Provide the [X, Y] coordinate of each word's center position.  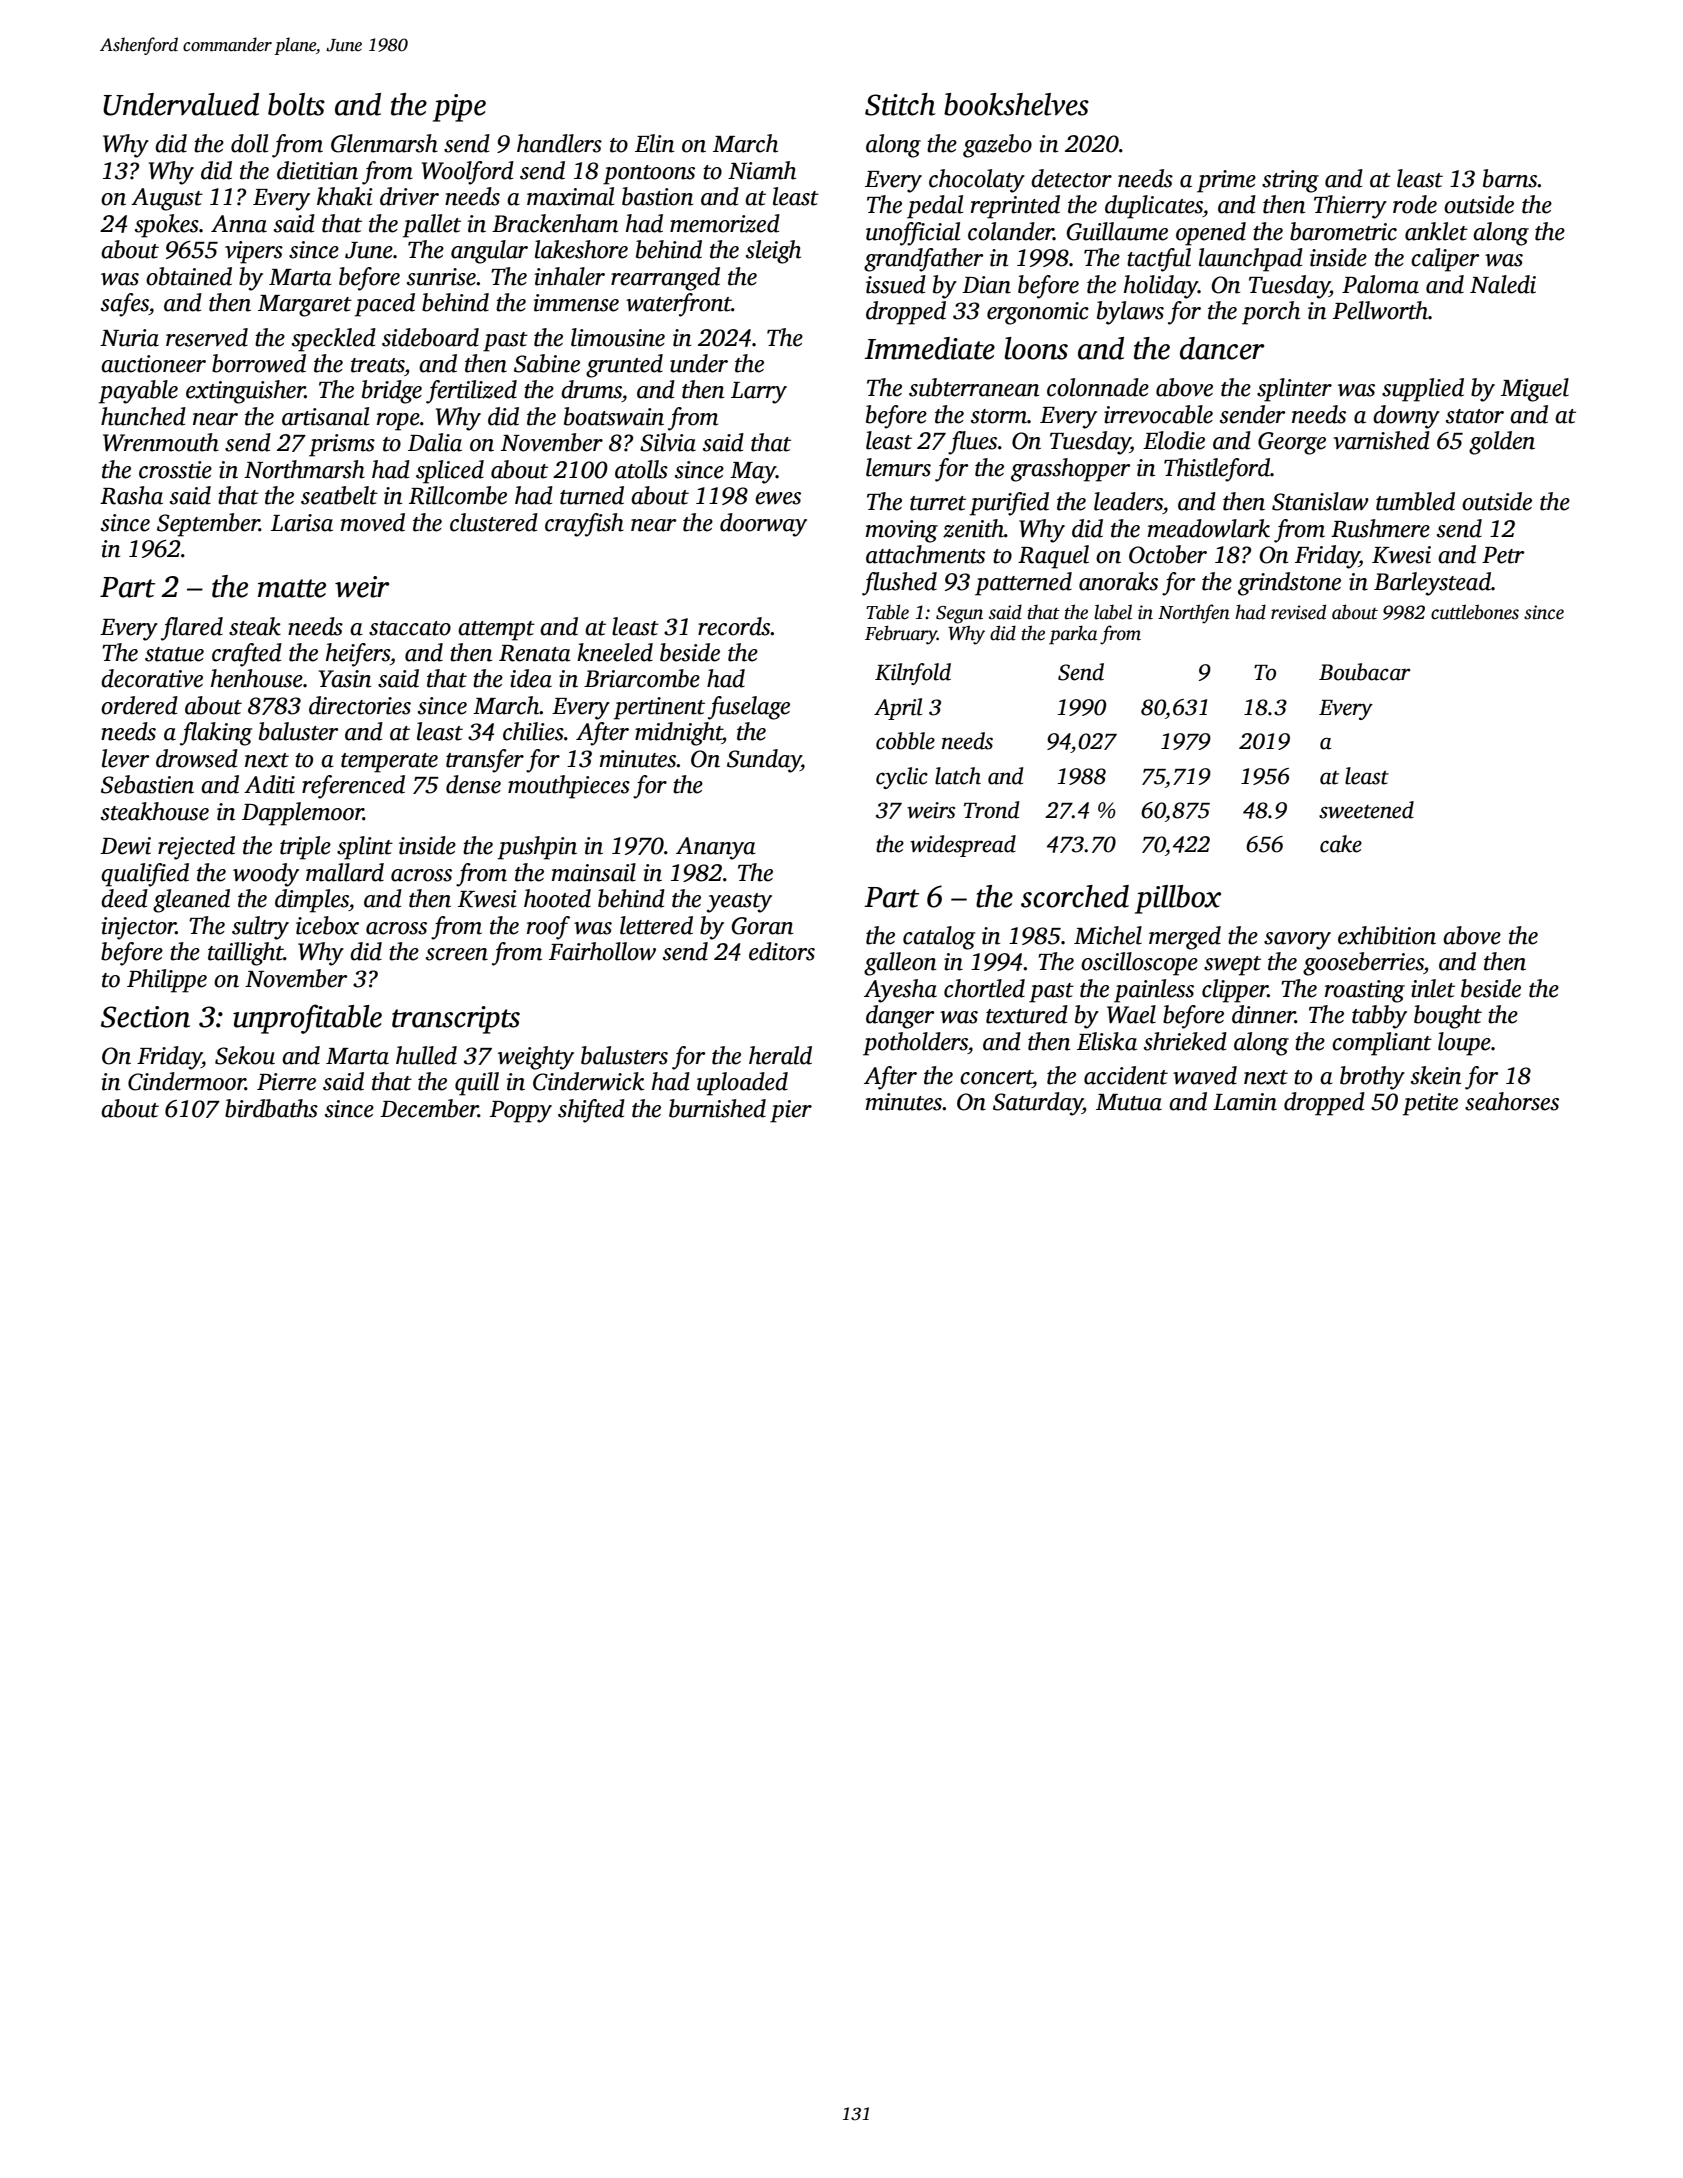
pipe [459, 108]
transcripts [456, 1020]
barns [1510, 178]
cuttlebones [1475, 612]
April [898, 709]
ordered [139, 705]
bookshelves [1016, 104]
